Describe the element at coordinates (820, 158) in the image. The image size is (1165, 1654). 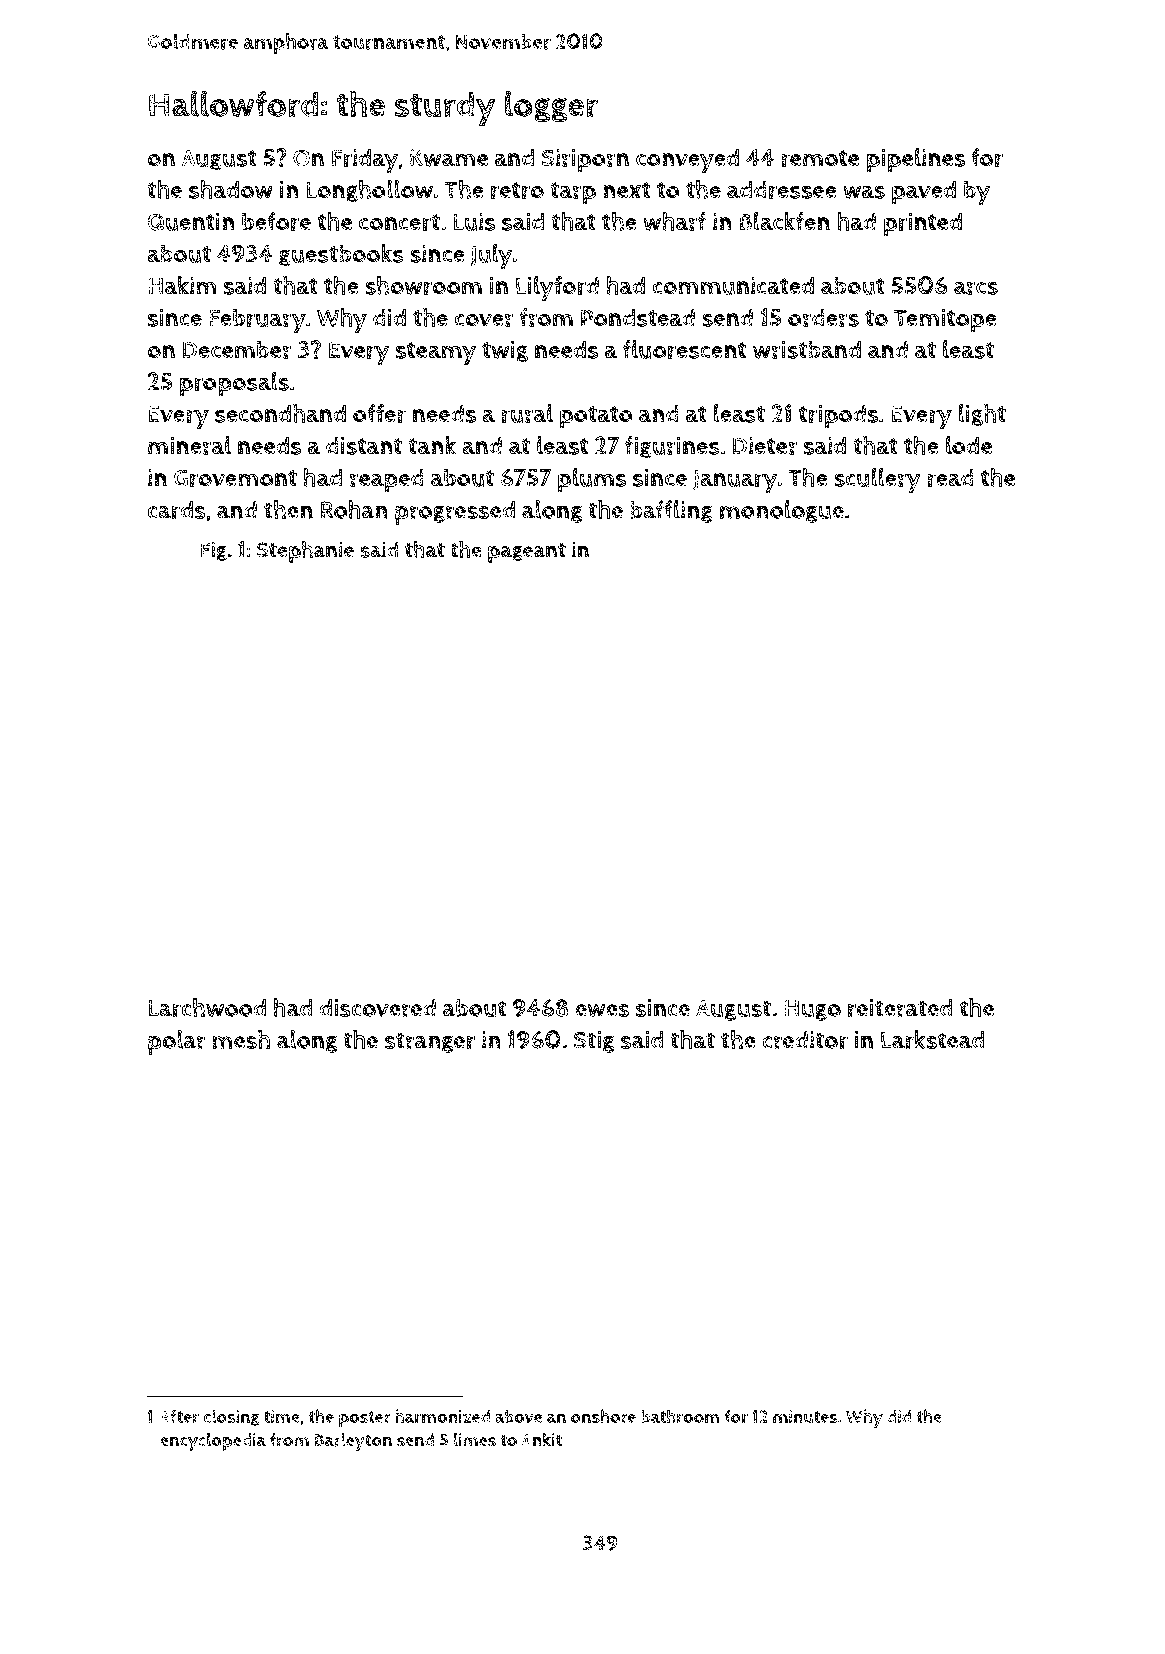
I see `remote` at that location.
